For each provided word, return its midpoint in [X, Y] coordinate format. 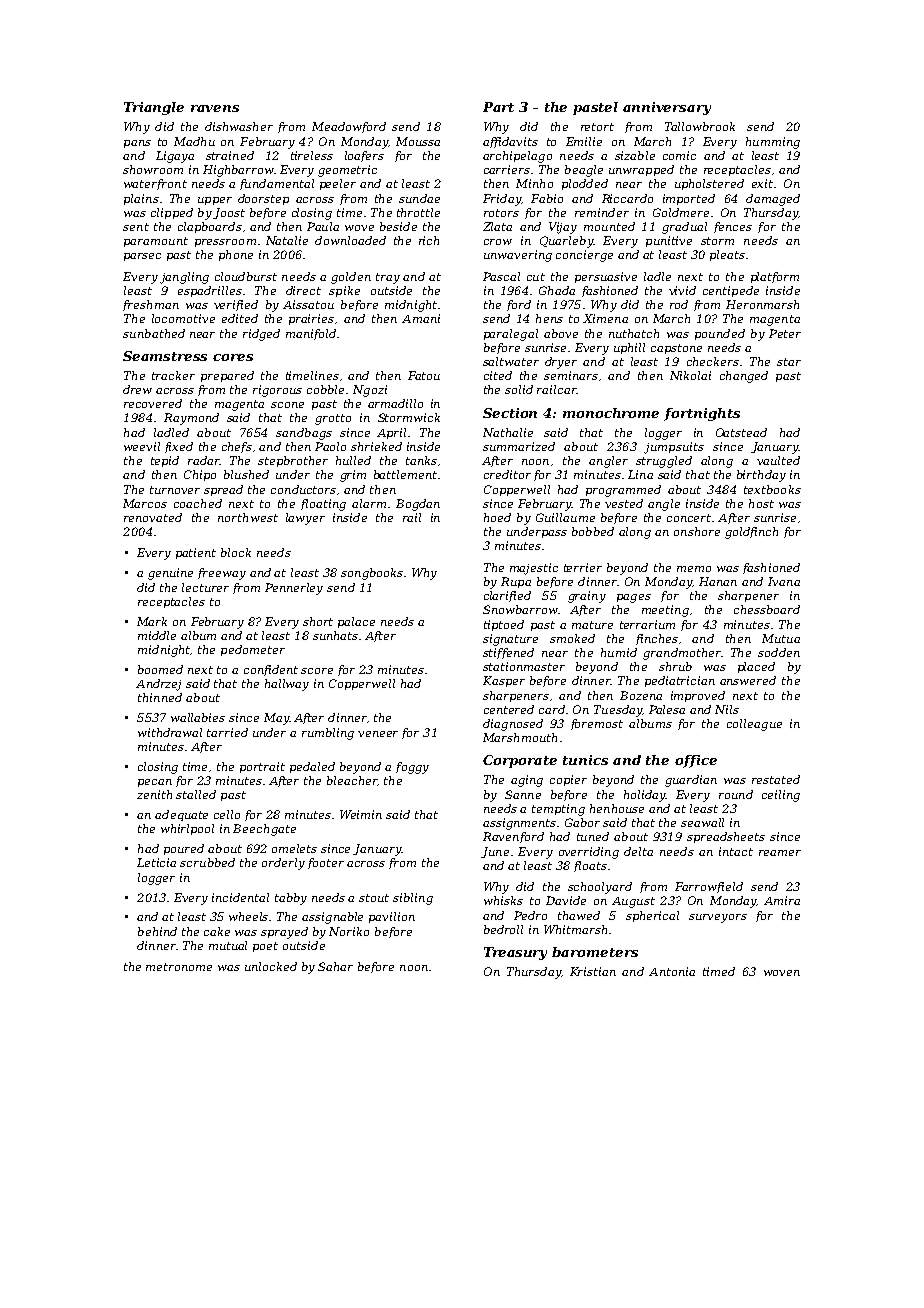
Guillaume [565, 517]
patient [196, 553]
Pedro [530, 915]
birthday [761, 476]
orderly [283, 864]
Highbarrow [238, 171]
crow [498, 242]
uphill [629, 348]
